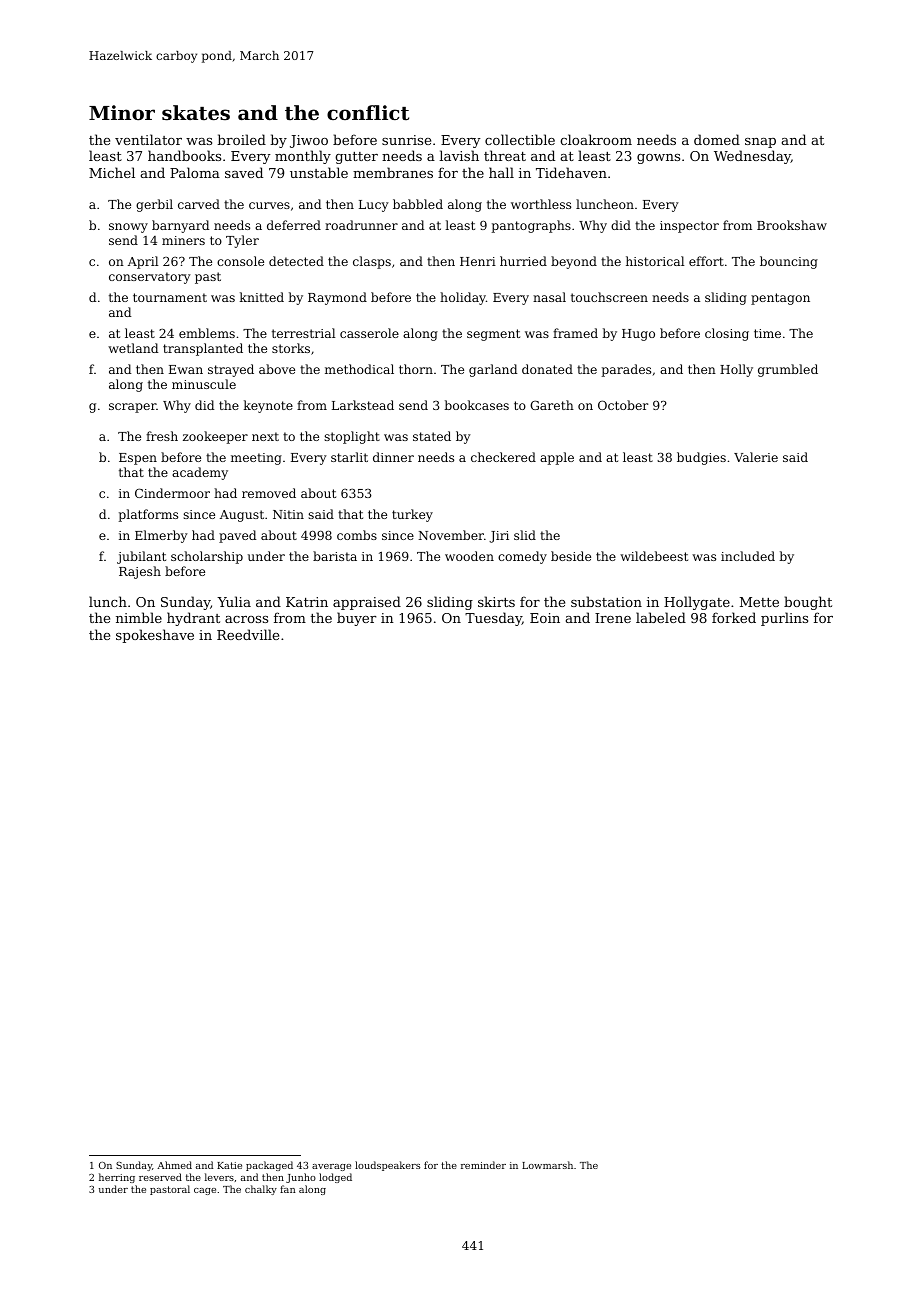 The width and height of the screenshot is (924, 1308). I want to click on average, so click(331, 1167).
